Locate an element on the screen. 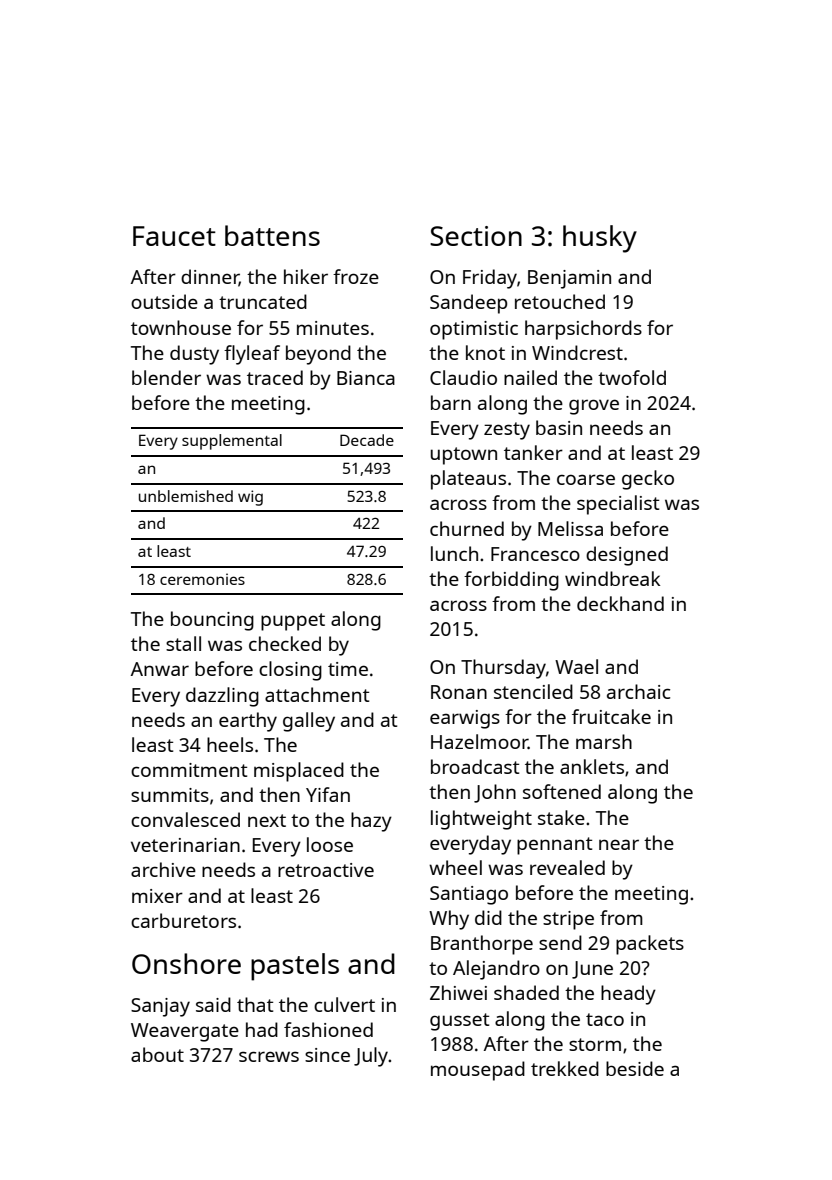 Image resolution: width=832 pixels, height=1180 pixels. gecko is located at coordinates (648, 480).
